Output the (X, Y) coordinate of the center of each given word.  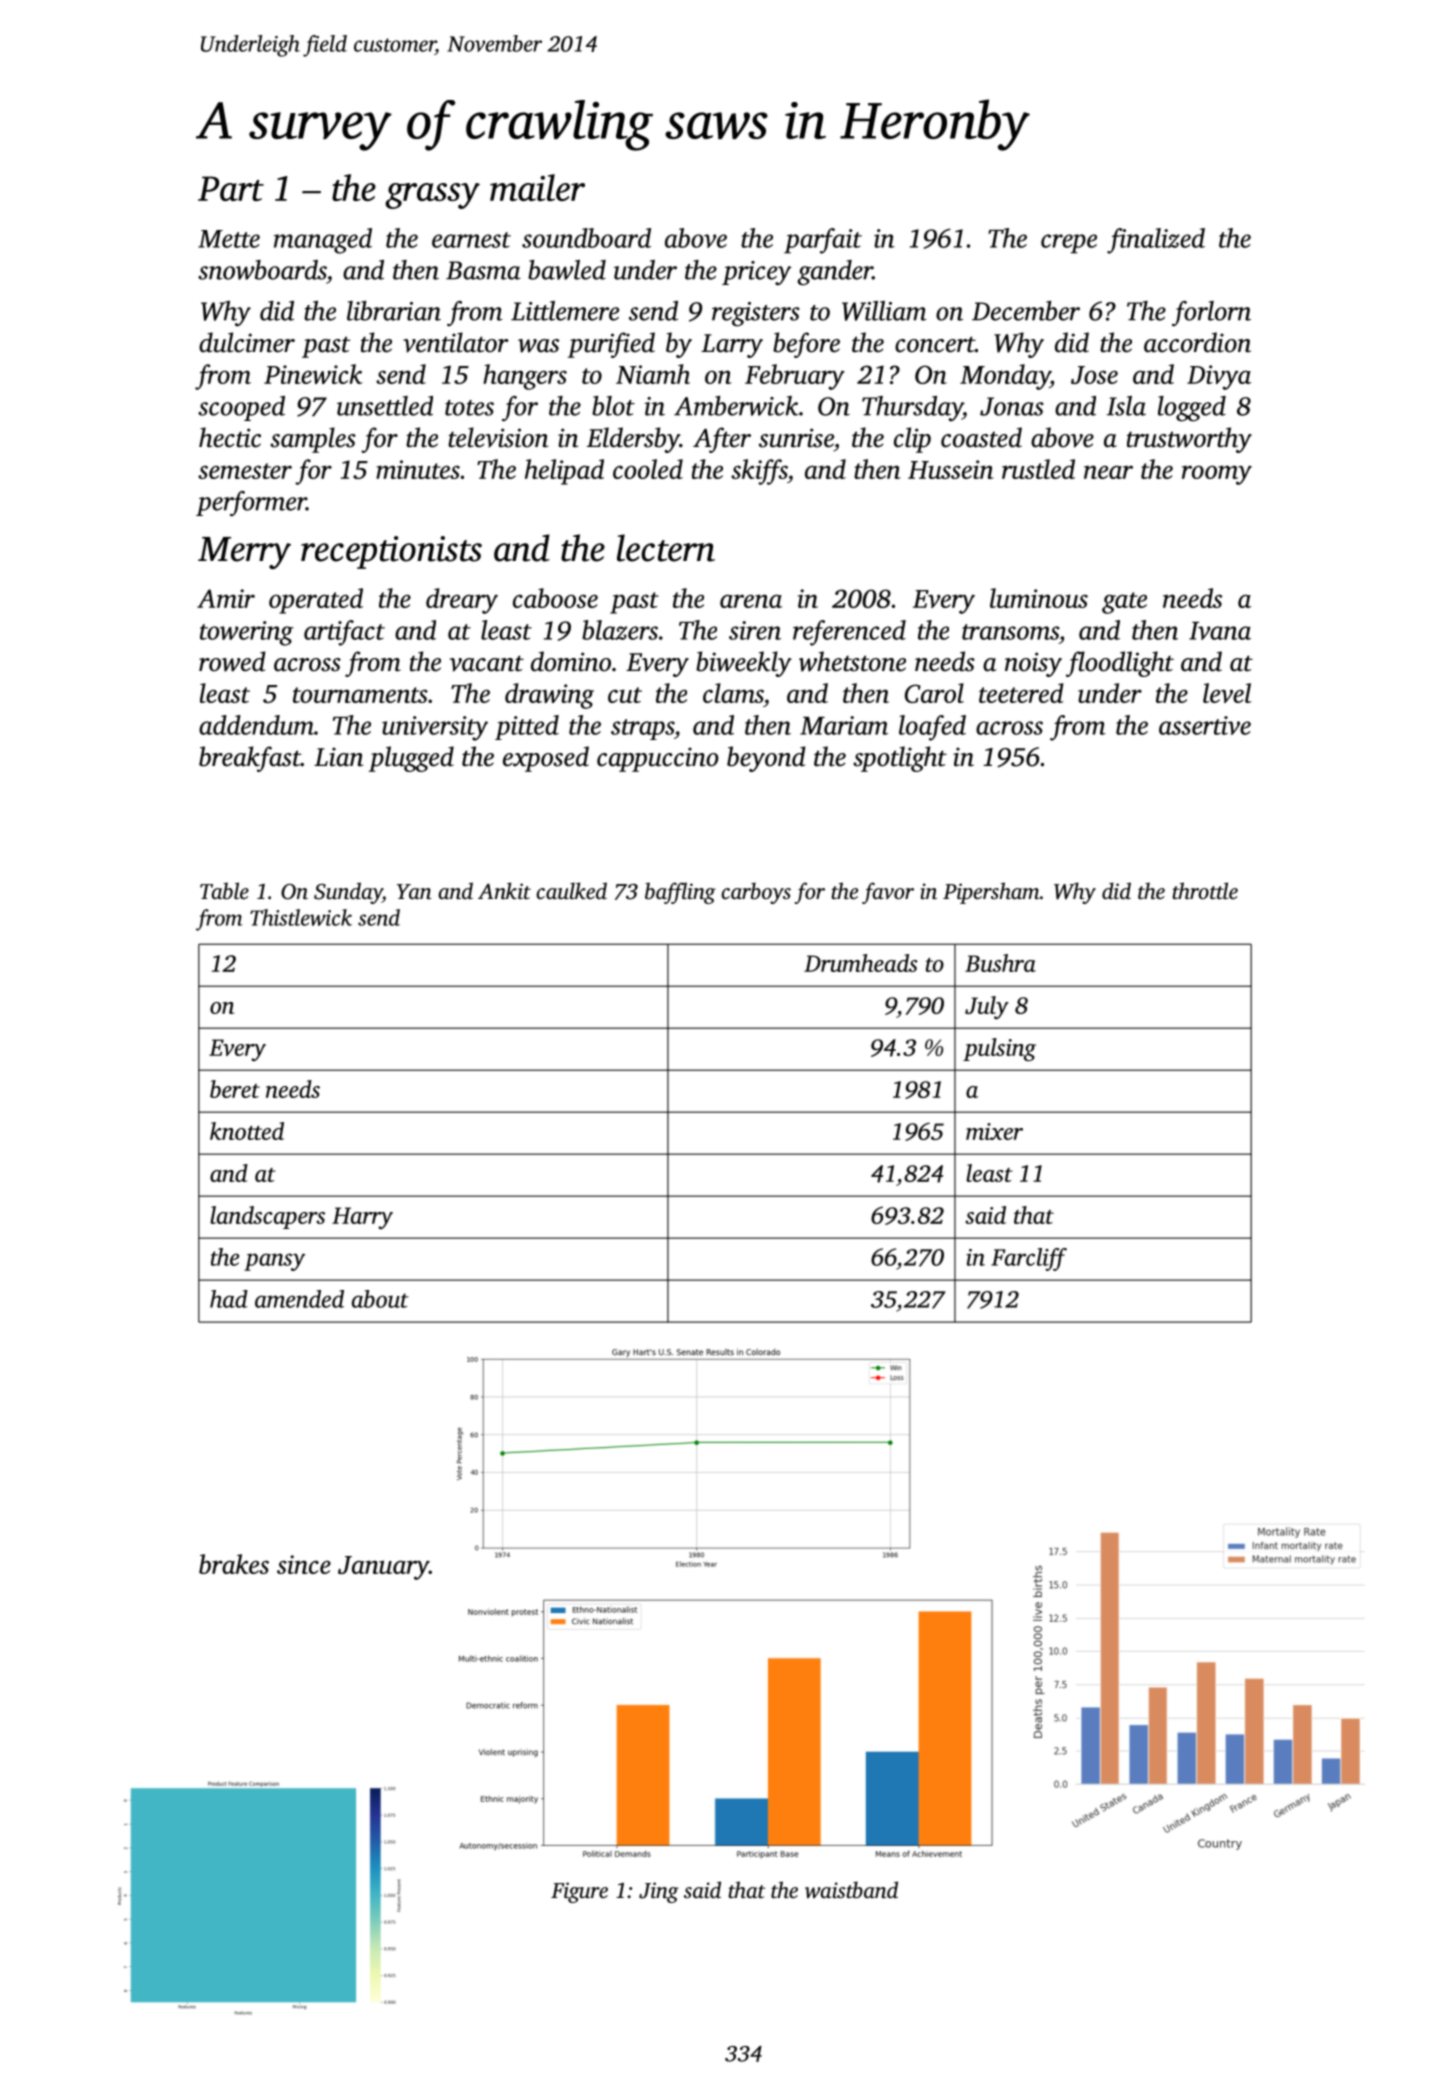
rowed (232, 661)
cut (625, 695)
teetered (1021, 693)
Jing (659, 1892)
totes (469, 408)
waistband (851, 1890)
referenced (849, 633)
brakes (234, 1564)
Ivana (1220, 631)
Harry (362, 1218)
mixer (994, 1131)
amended (299, 1299)
